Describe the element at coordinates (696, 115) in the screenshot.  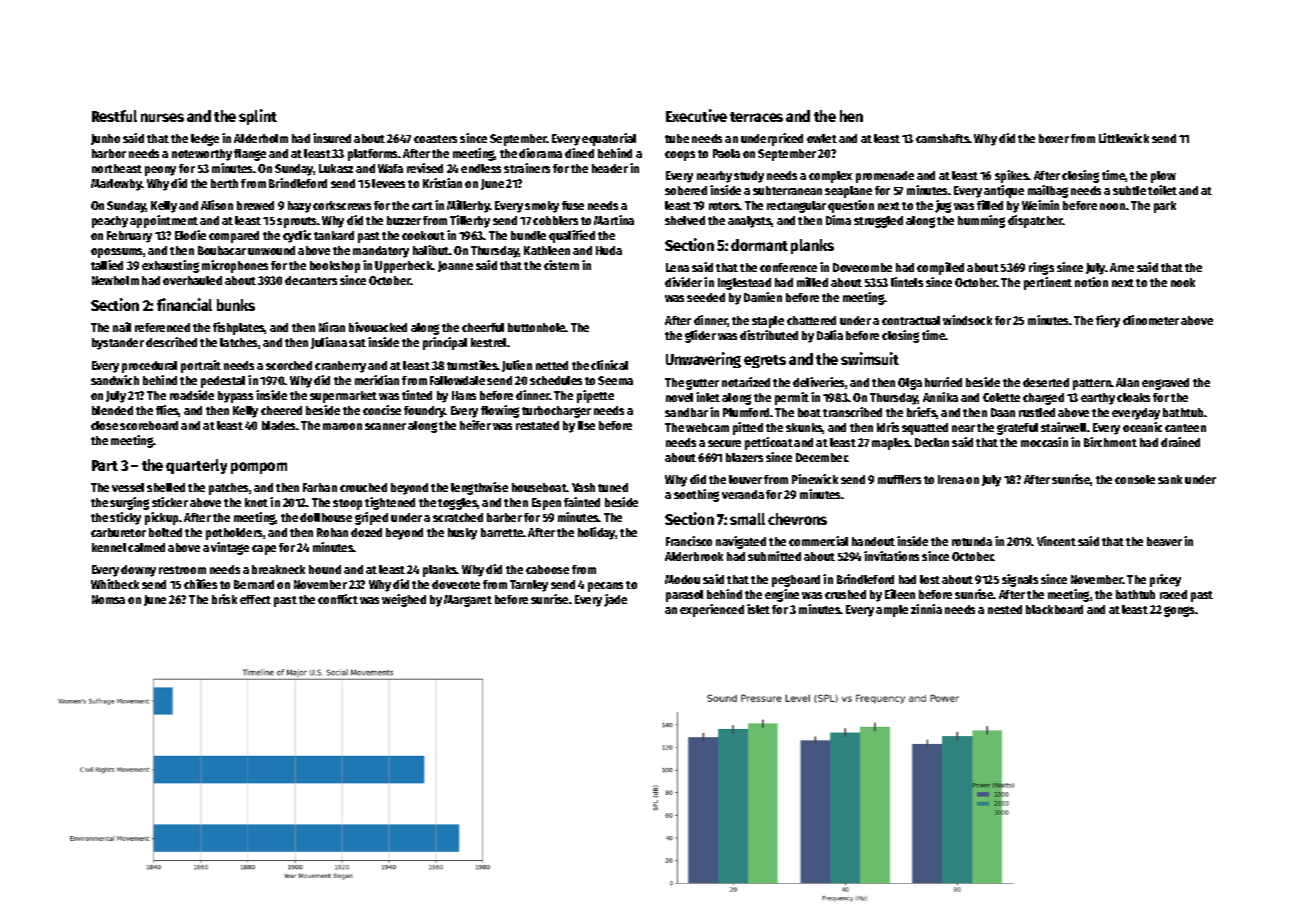
I see `Executive` at that location.
